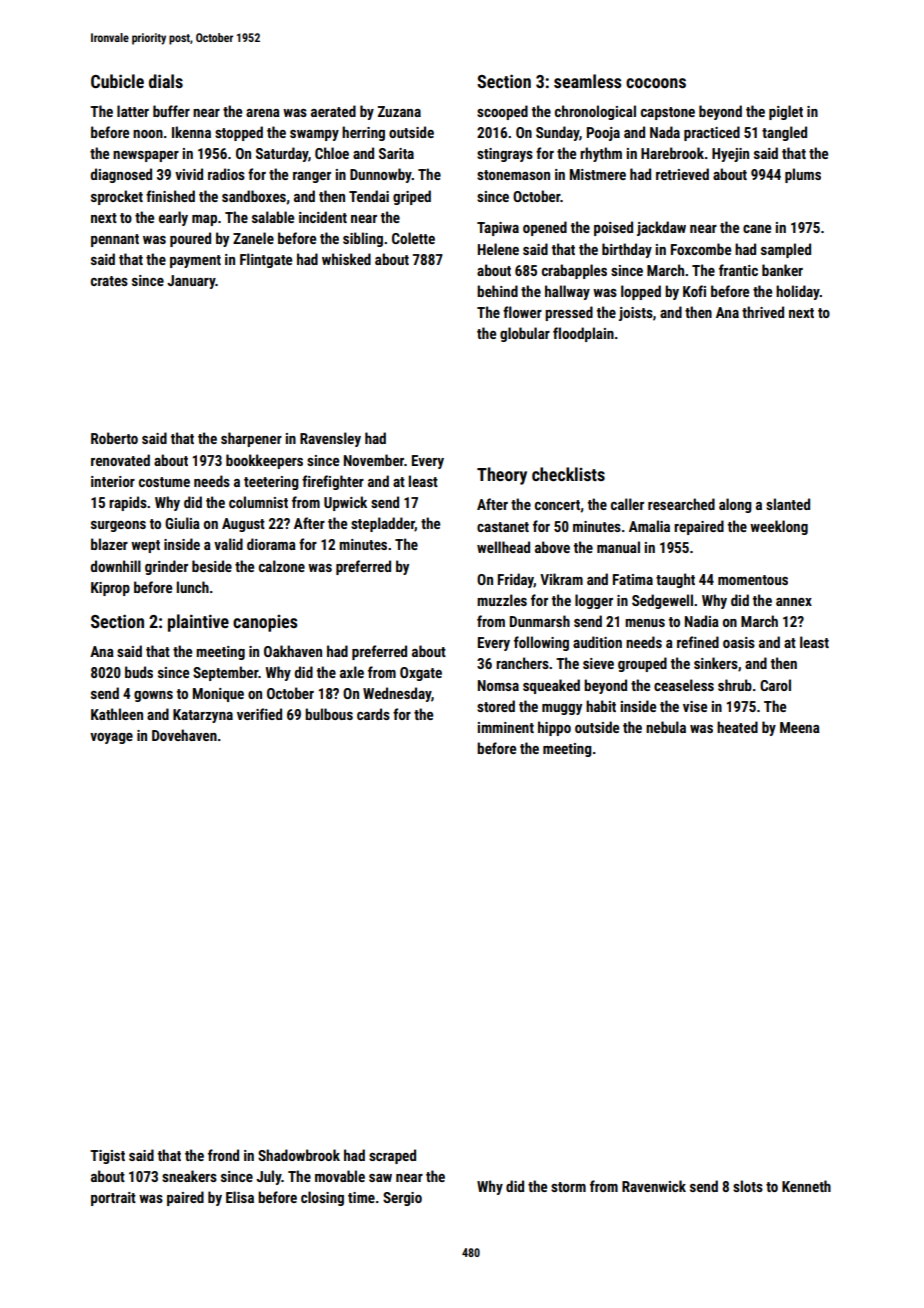  What do you see at coordinates (803, 175) in the image?
I see `plums` at bounding box center [803, 175].
